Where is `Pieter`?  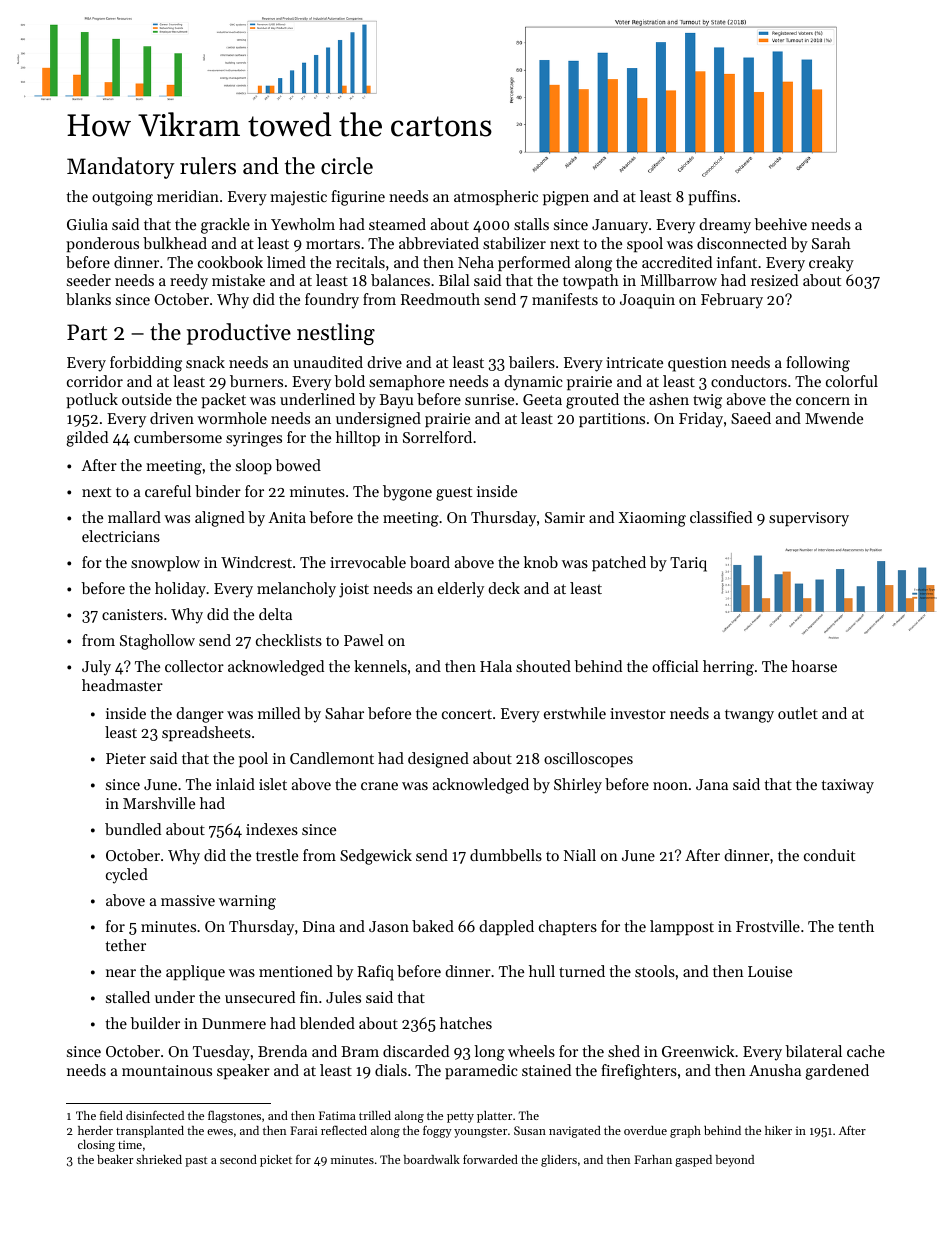 Pieter is located at coordinates (126, 758).
